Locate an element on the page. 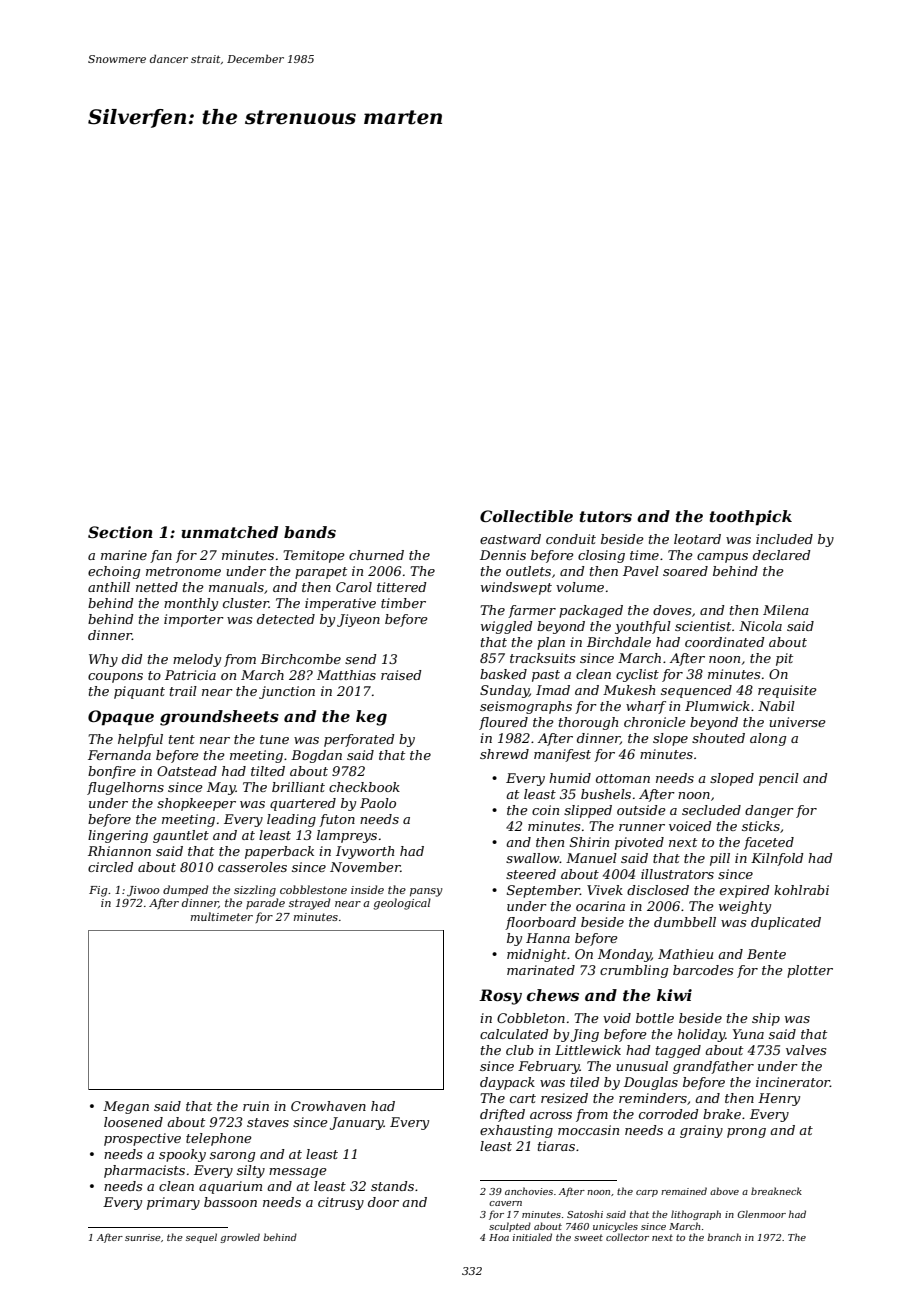 This image has height=1308, width=924. conduit is located at coordinates (571, 539).
